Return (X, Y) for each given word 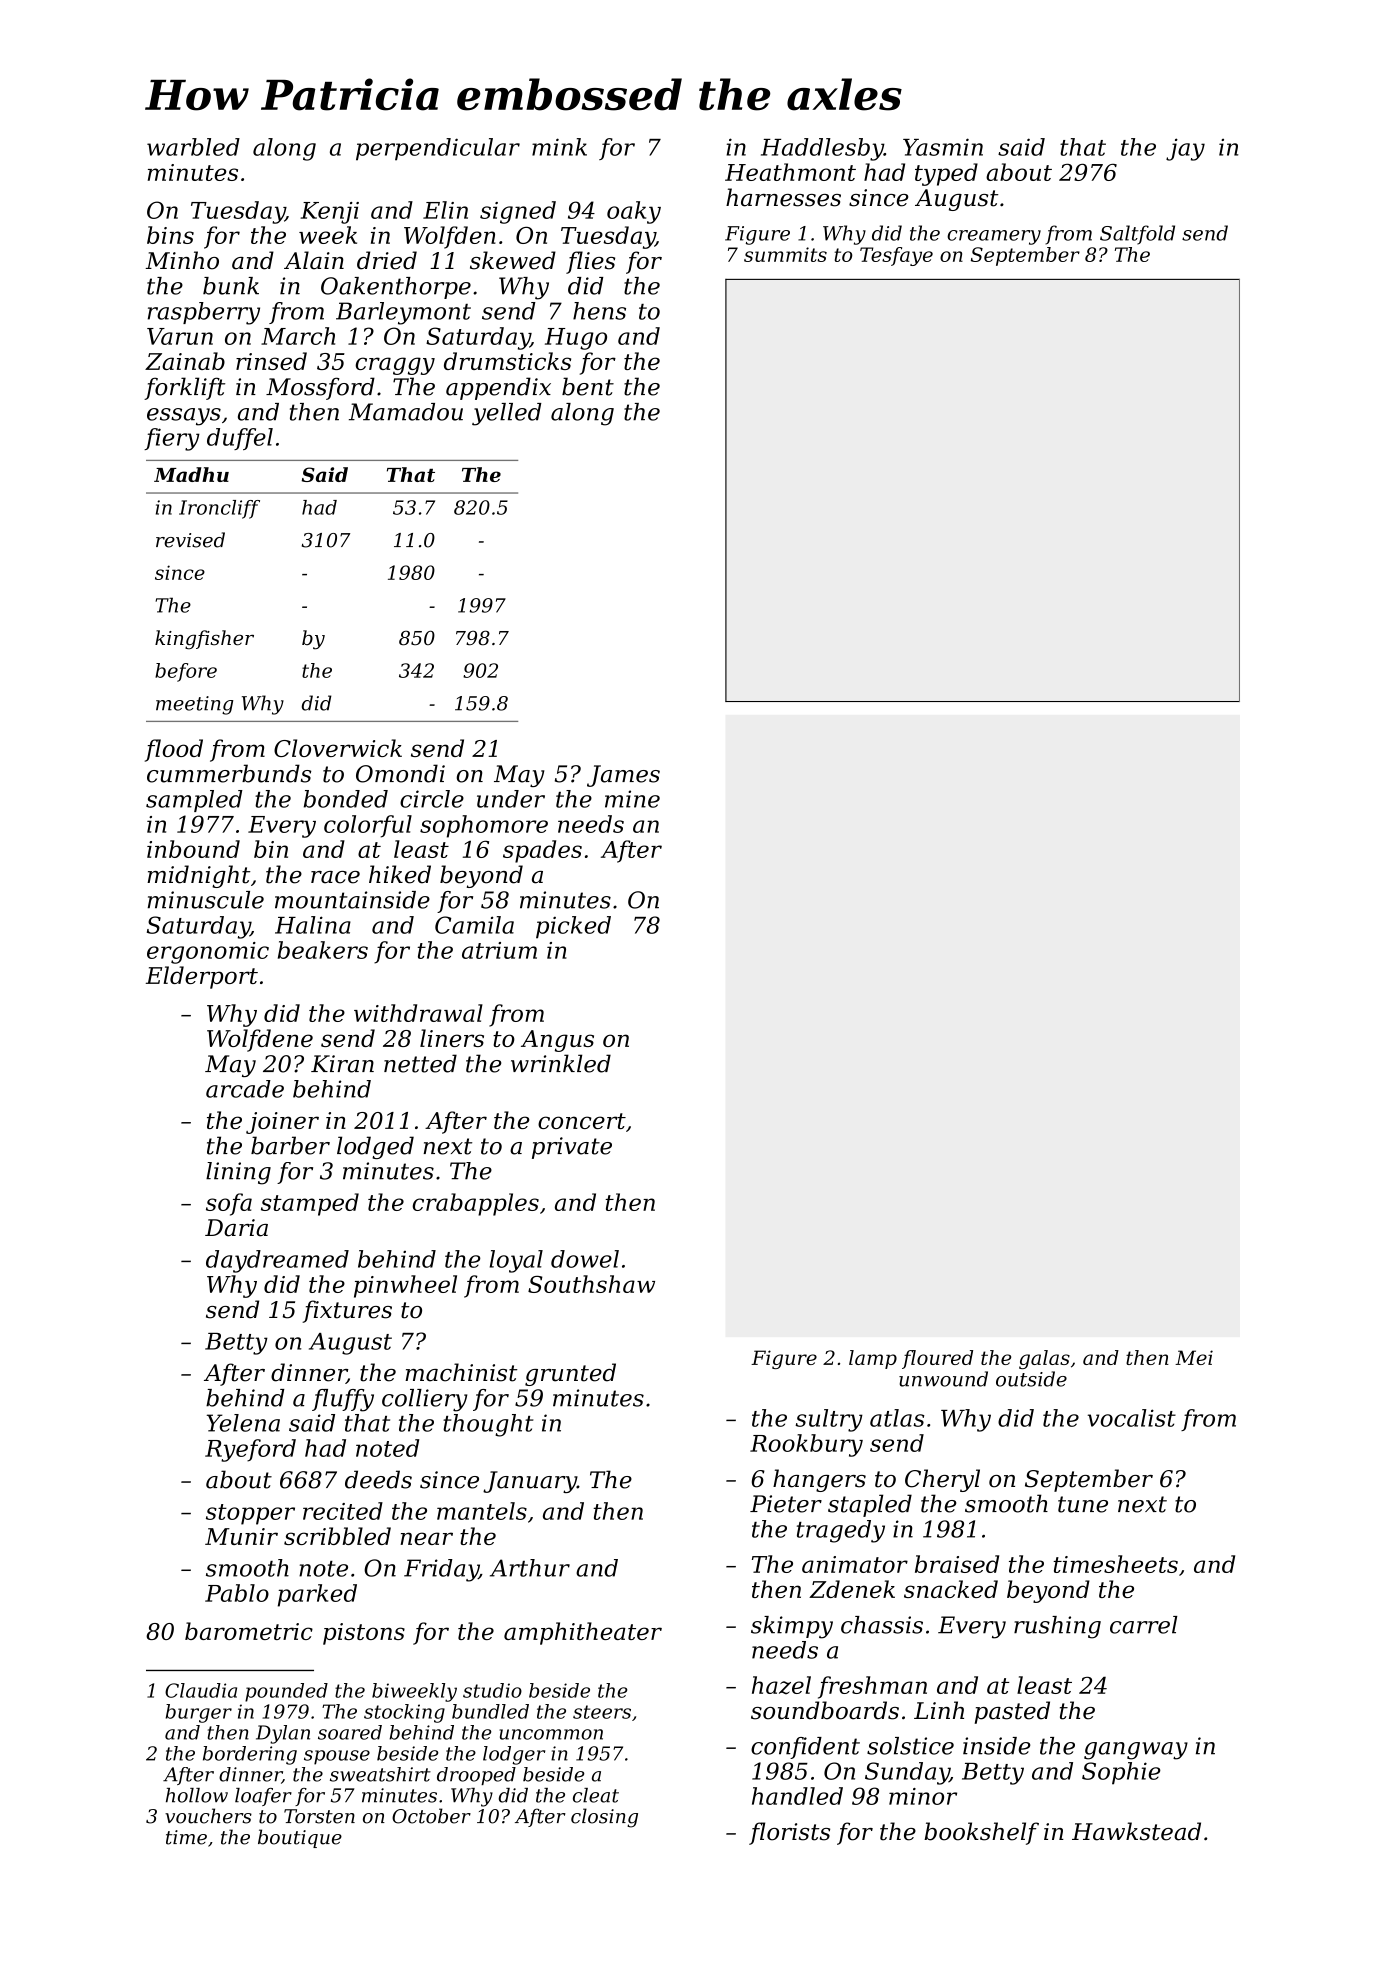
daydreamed (277, 1261)
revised (190, 540)
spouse (337, 1757)
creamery (994, 237)
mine (632, 799)
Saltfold (1137, 235)
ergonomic (208, 953)
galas (1044, 1359)
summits (785, 254)
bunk (231, 286)
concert (582, 1121)
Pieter (786, 1504)
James (623, 776)
